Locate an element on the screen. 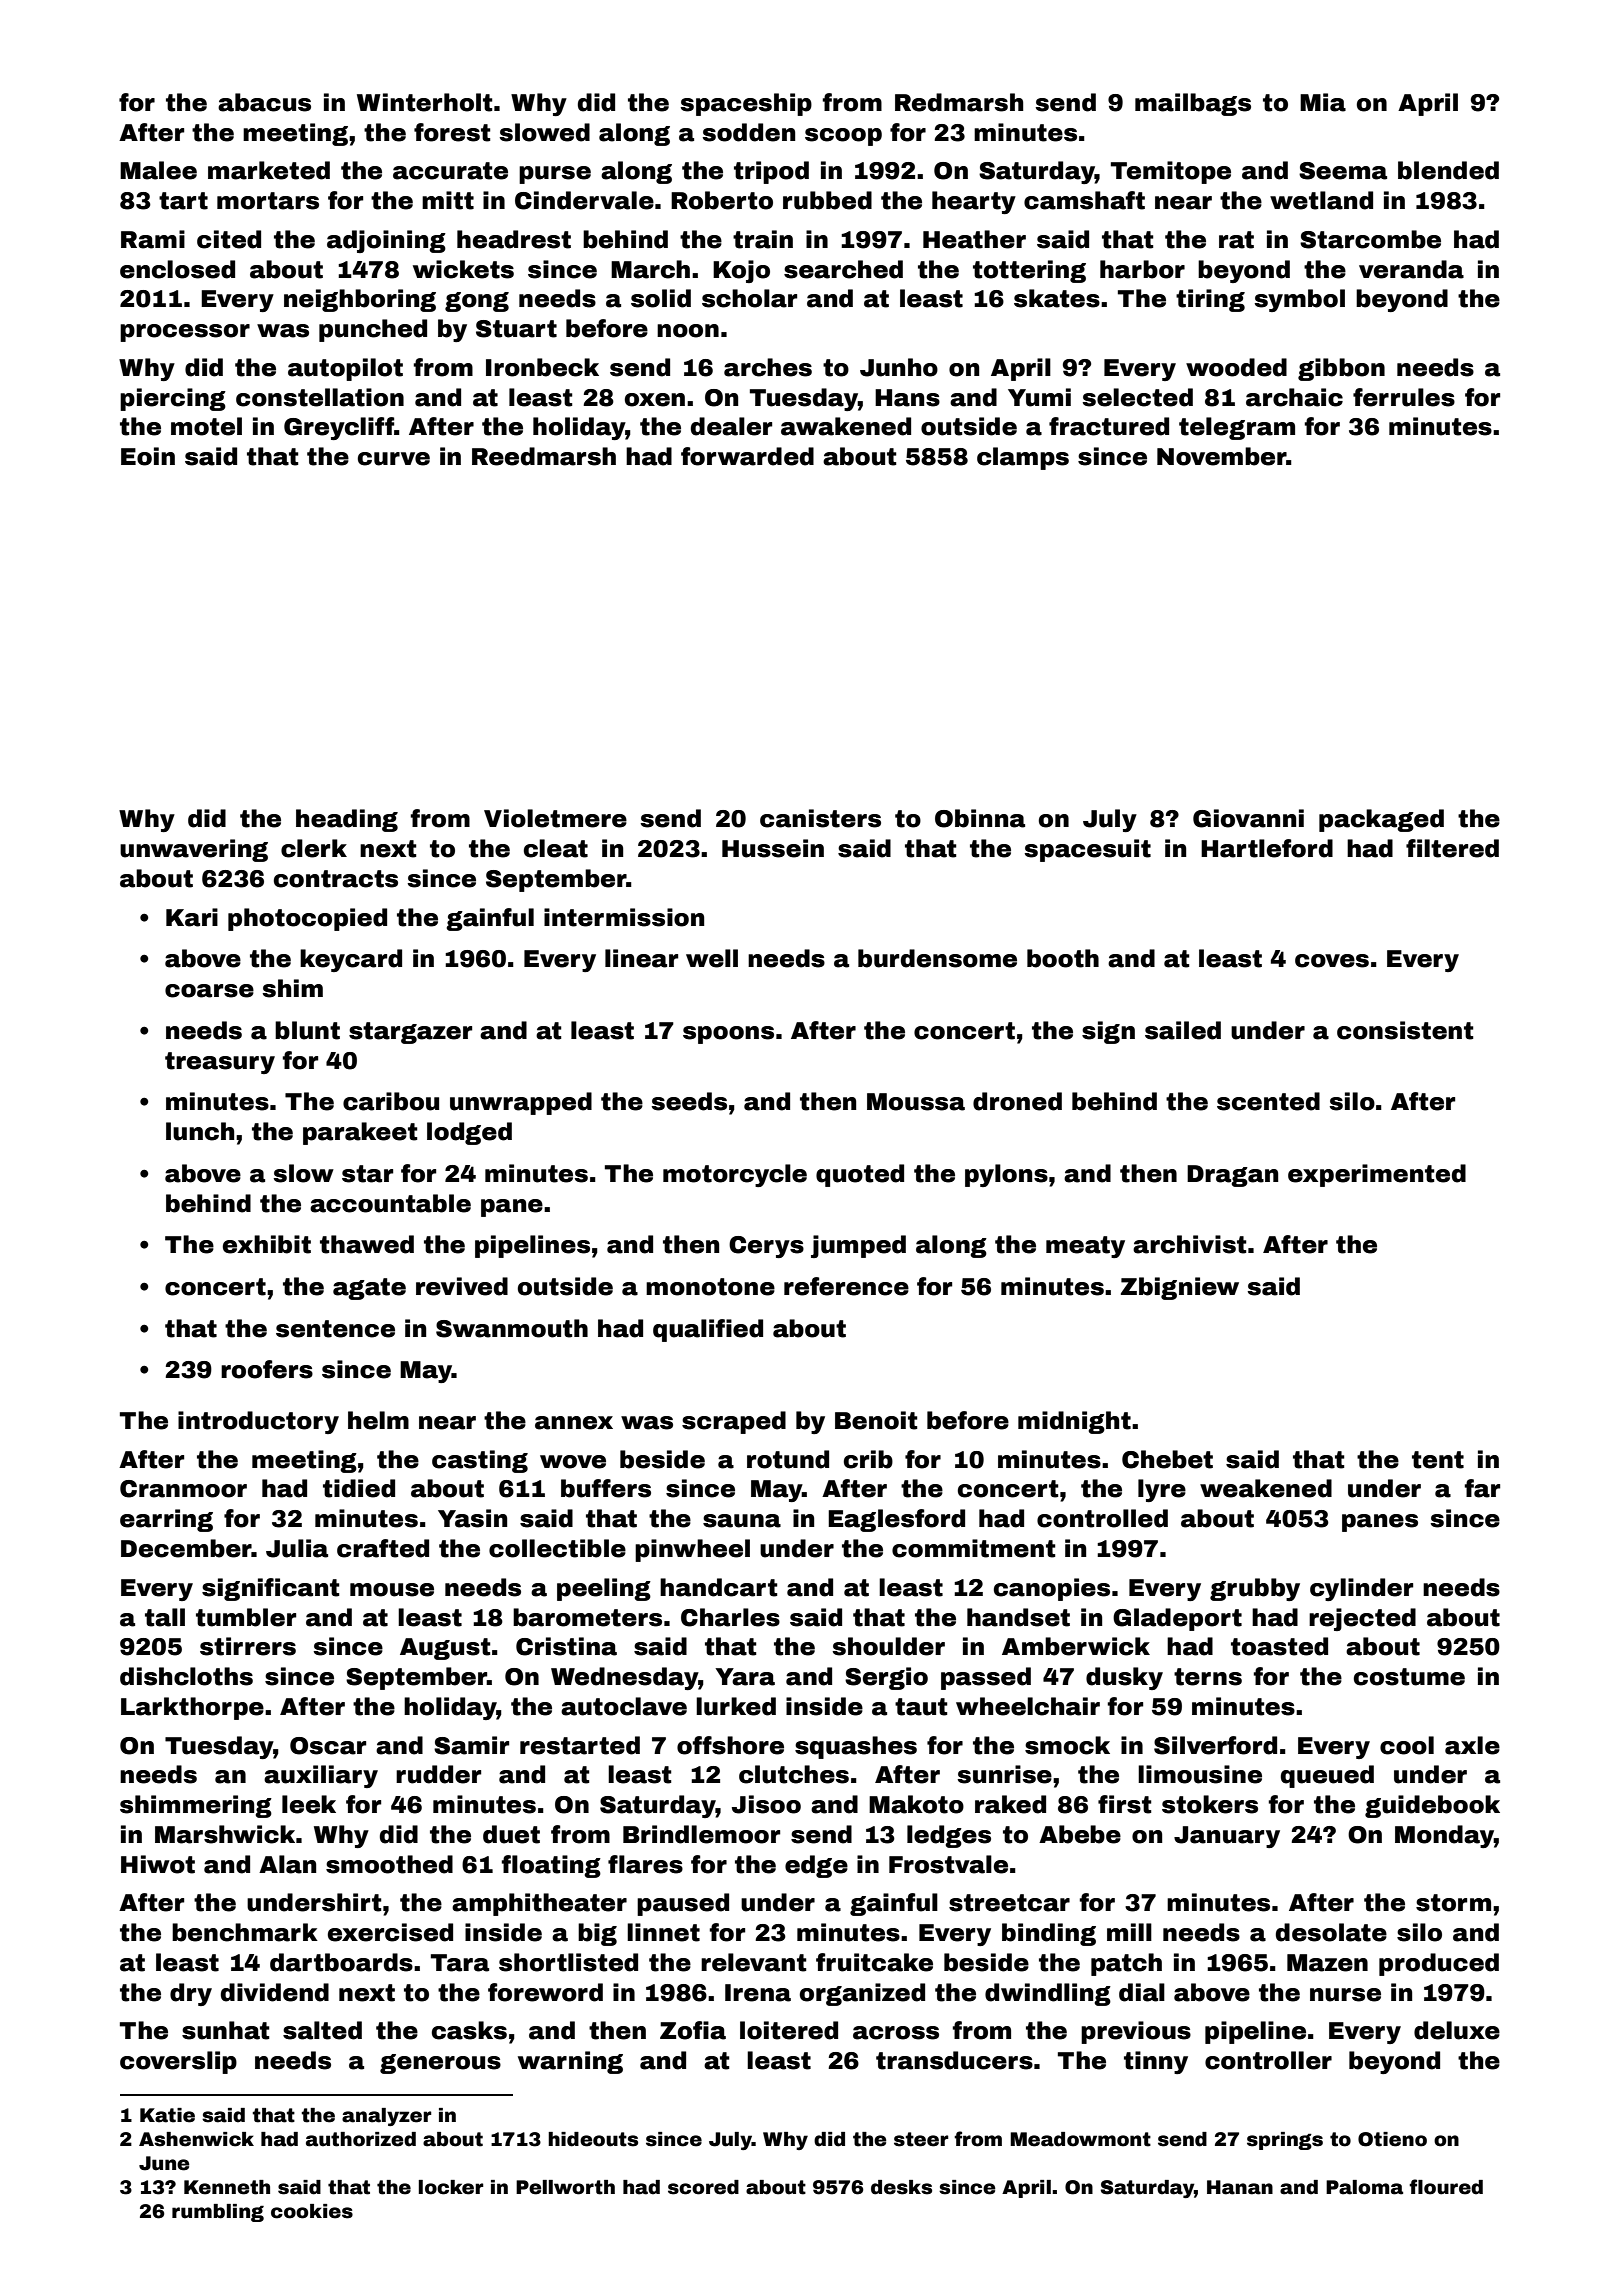  scored is located at coordinates (703, 2187).
